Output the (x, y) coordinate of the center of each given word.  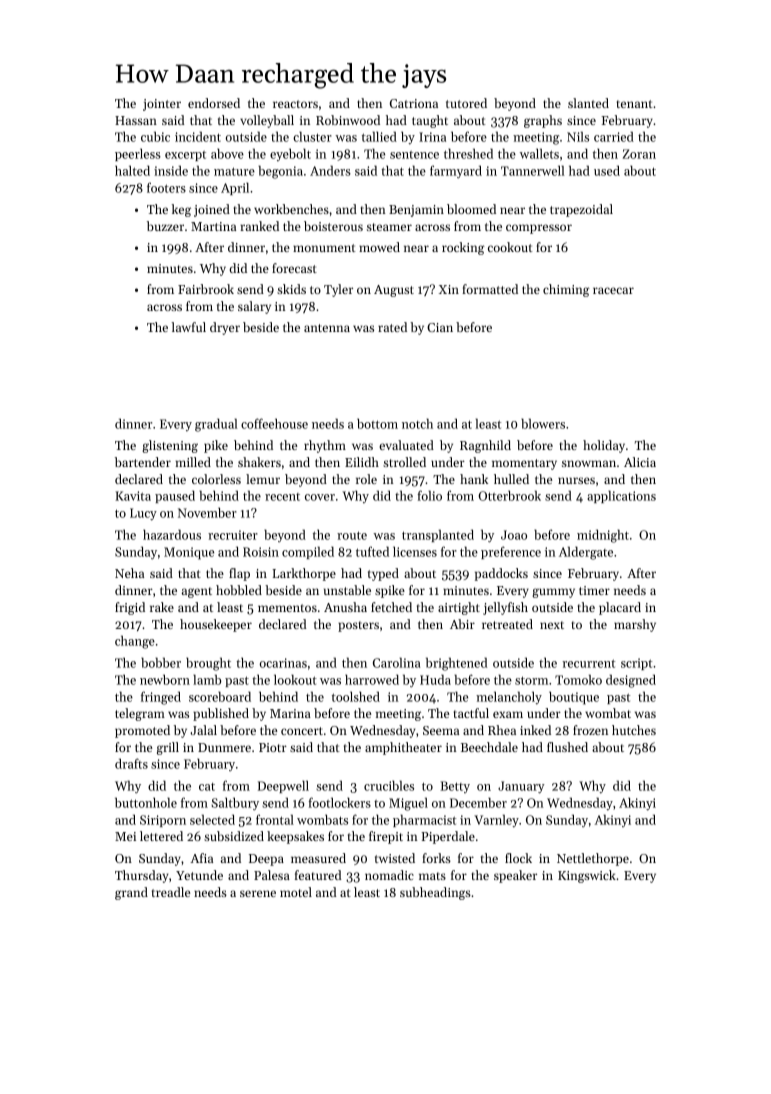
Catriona (414, 103)
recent (282, 497)
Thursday (141, 876)
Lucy (143, 514)
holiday (604, 446)
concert (302, 731)
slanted (588, 103)
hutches (634, 730)
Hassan (136, 120)
